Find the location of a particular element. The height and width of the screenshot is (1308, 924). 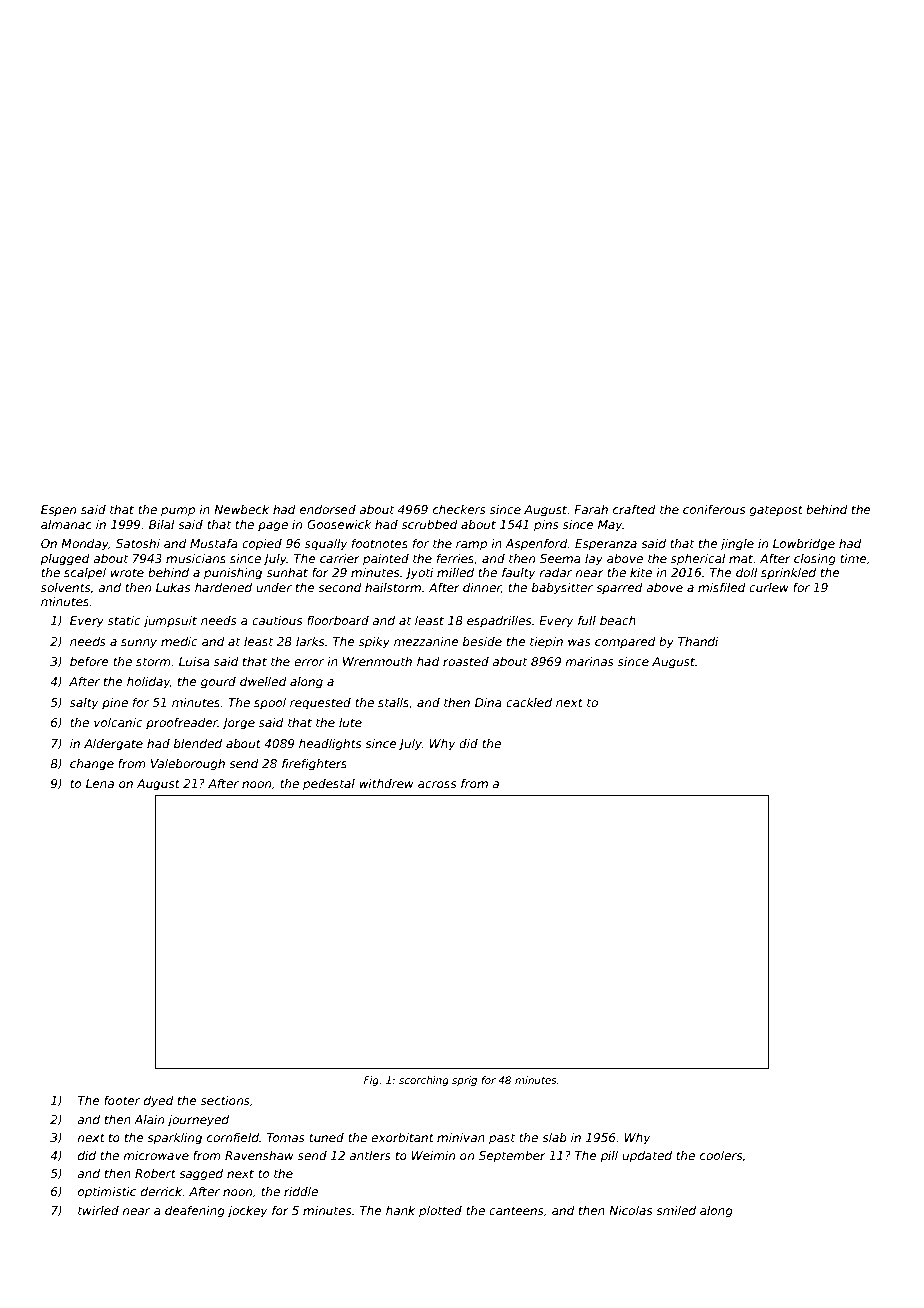

across is located at coordinates (437, 784).
